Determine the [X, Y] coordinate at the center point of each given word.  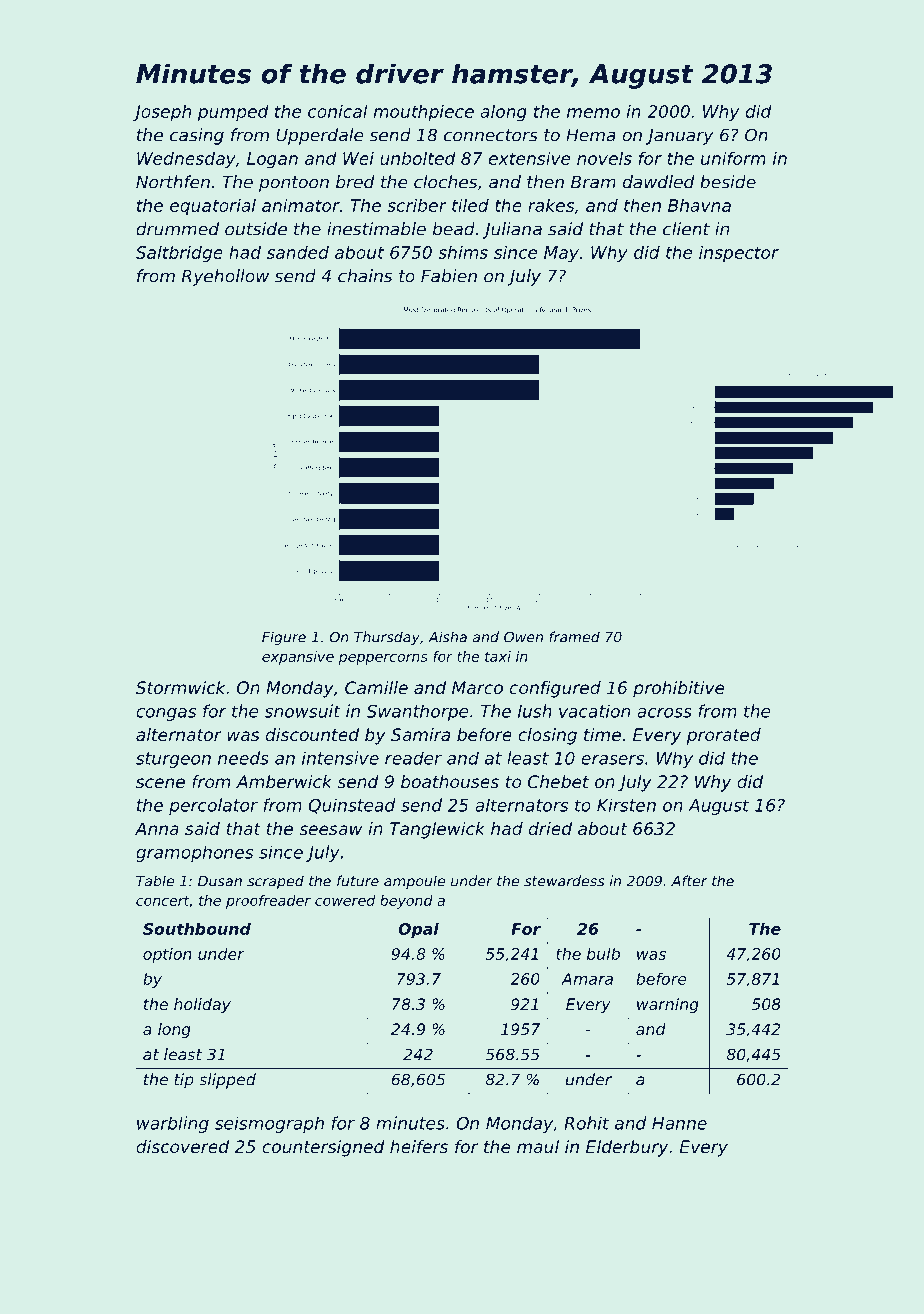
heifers [419, 1146]
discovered [182, 1146]
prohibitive [678, 689]
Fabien [449, 276]
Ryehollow [225, 277]
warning [668, 1006]
